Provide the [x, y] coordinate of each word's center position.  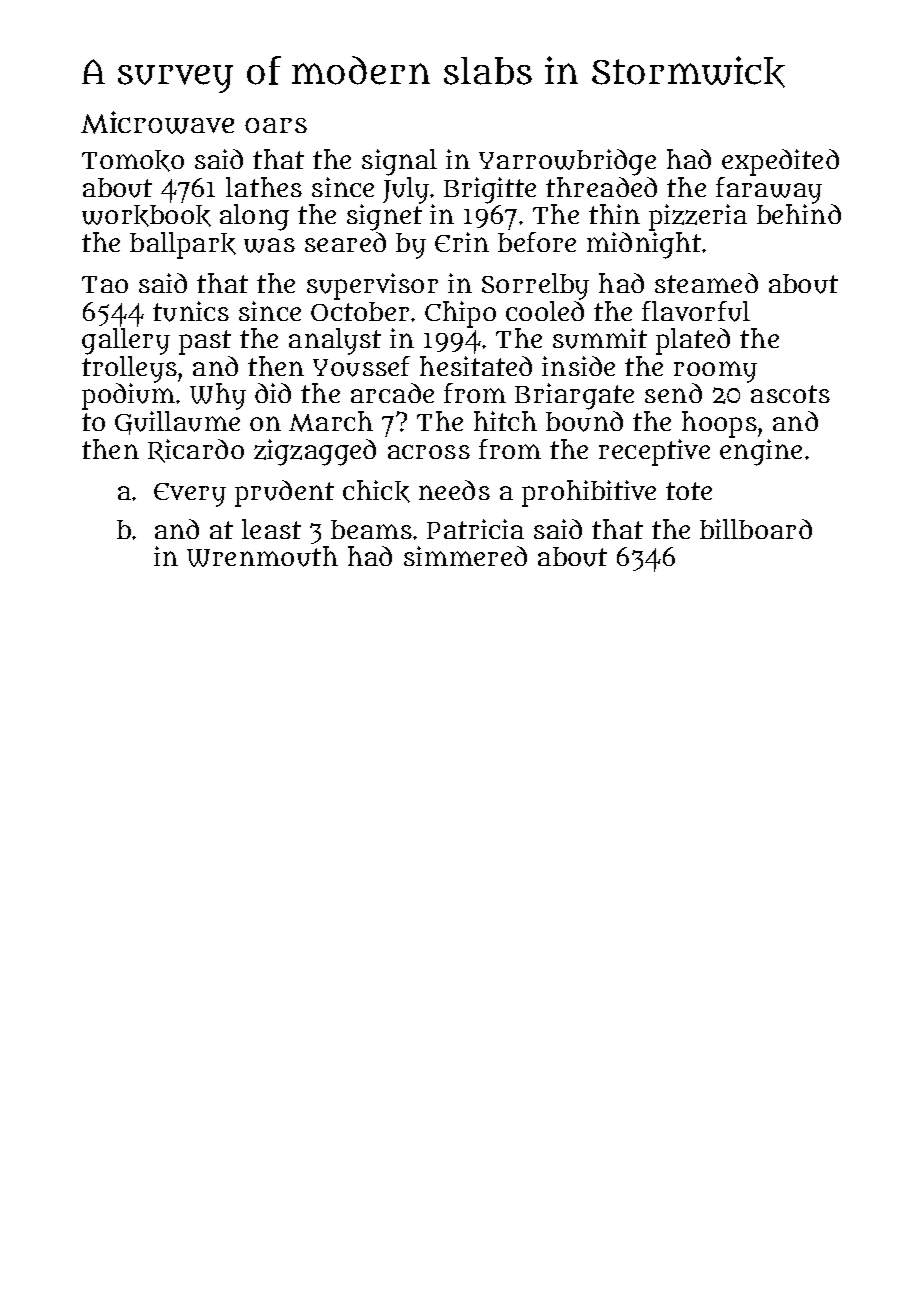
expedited [780, 162]
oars [276, 125]
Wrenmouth [262, 556]
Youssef [361, 366]
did [273, 393]
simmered [465, 556]
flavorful [696, 311]
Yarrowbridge [567, 162]
